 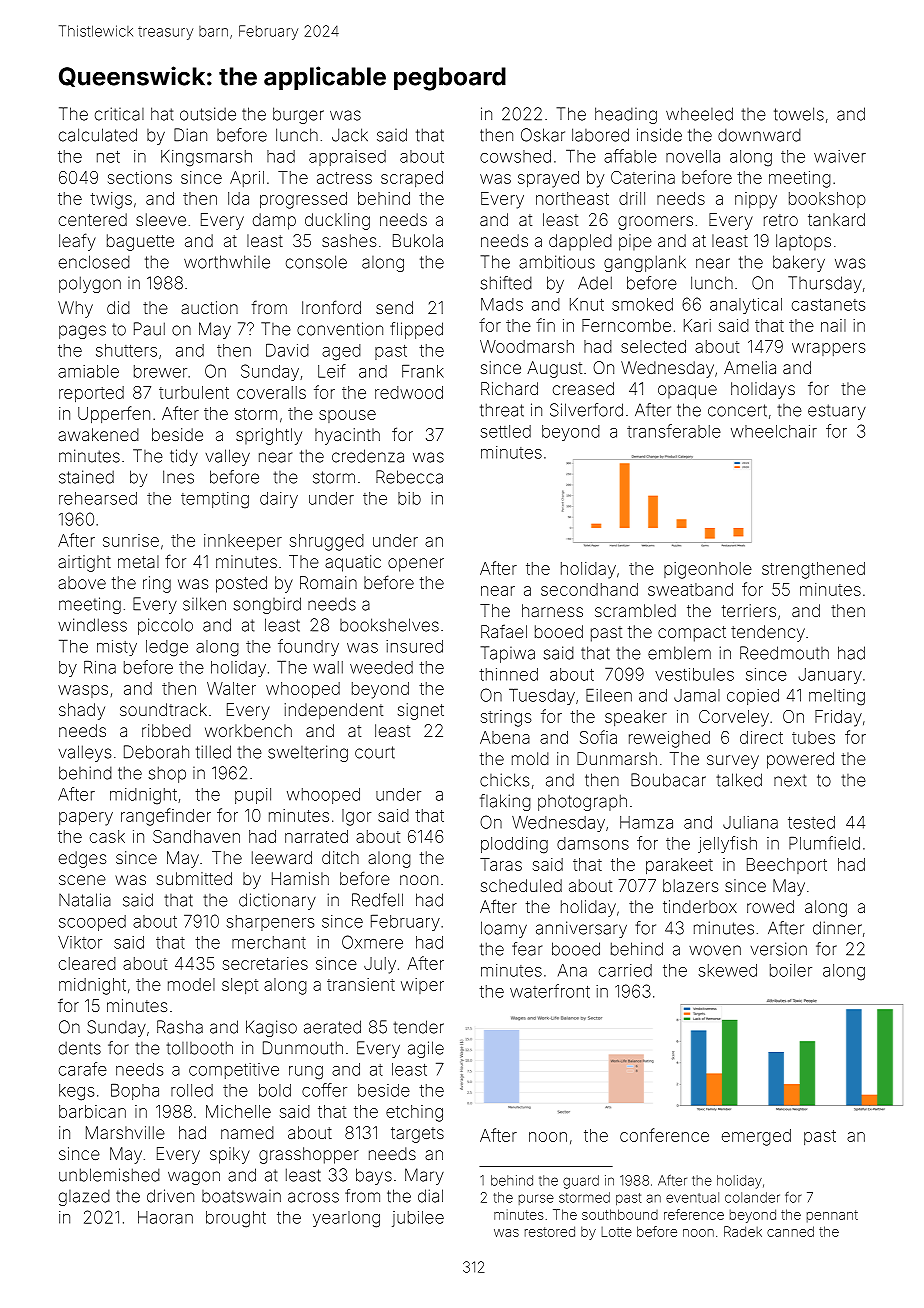 I want to click on wheeled, so click(x=699, y=114).
